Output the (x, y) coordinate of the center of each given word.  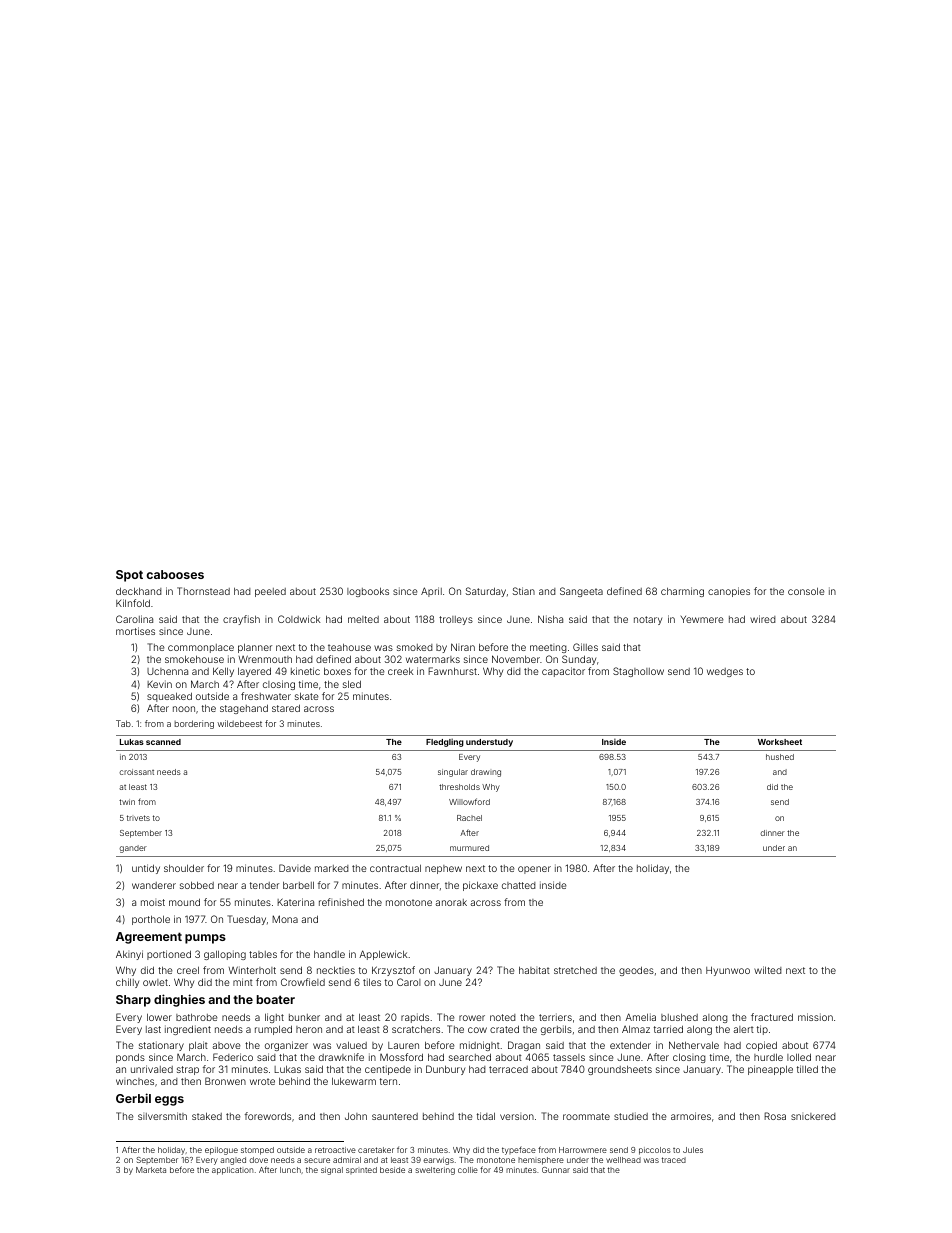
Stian (524, 591)
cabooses (175, 574)
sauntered (395, 1116)
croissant (136, 772)
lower (159, 1017)
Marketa (151, 1170)
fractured (772, 1017)
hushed (780, 757)
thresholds (459, 787)
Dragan (524, 1046)
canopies (729, 592)
